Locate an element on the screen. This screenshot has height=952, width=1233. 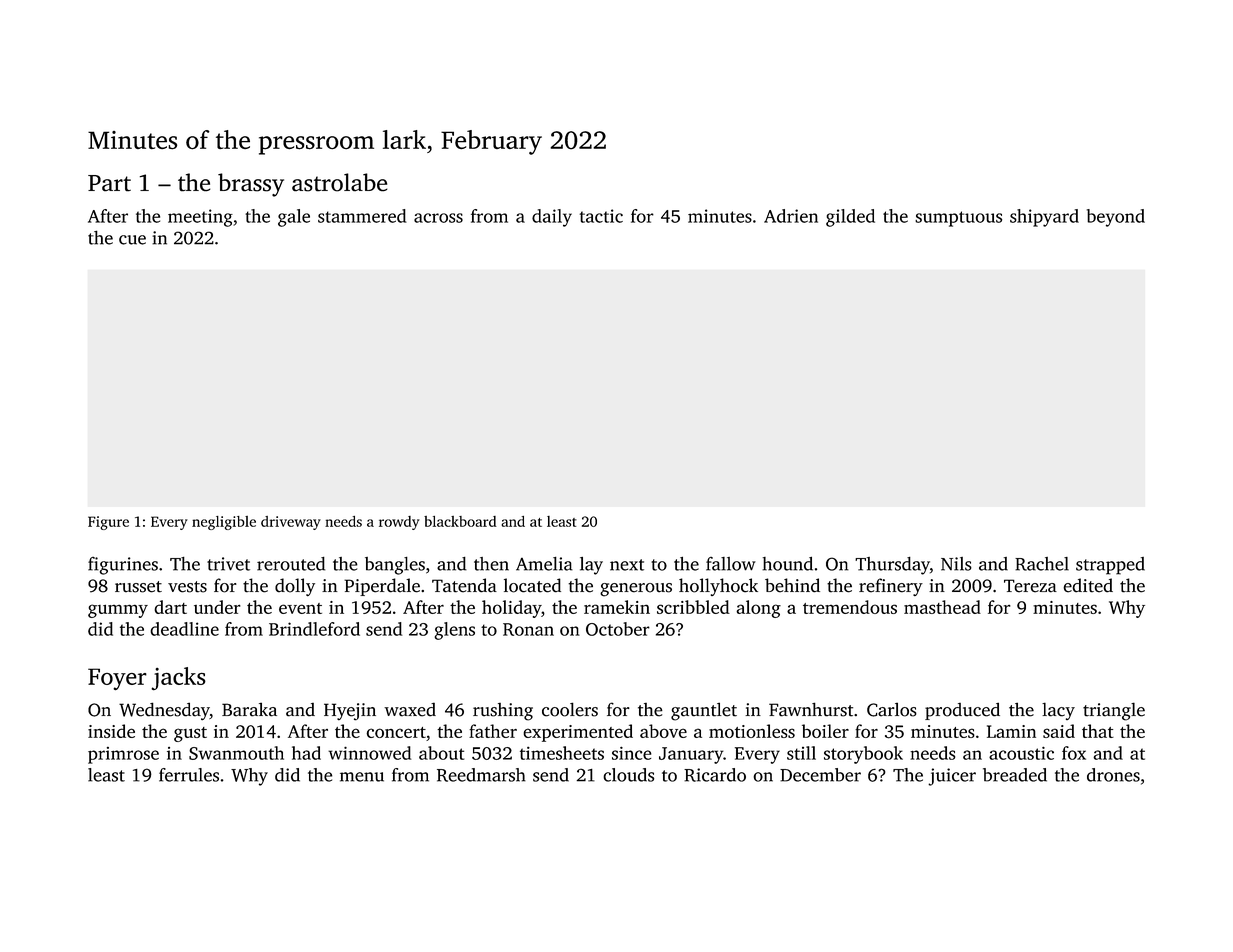
Nils is located at coordinates (956, 564).
